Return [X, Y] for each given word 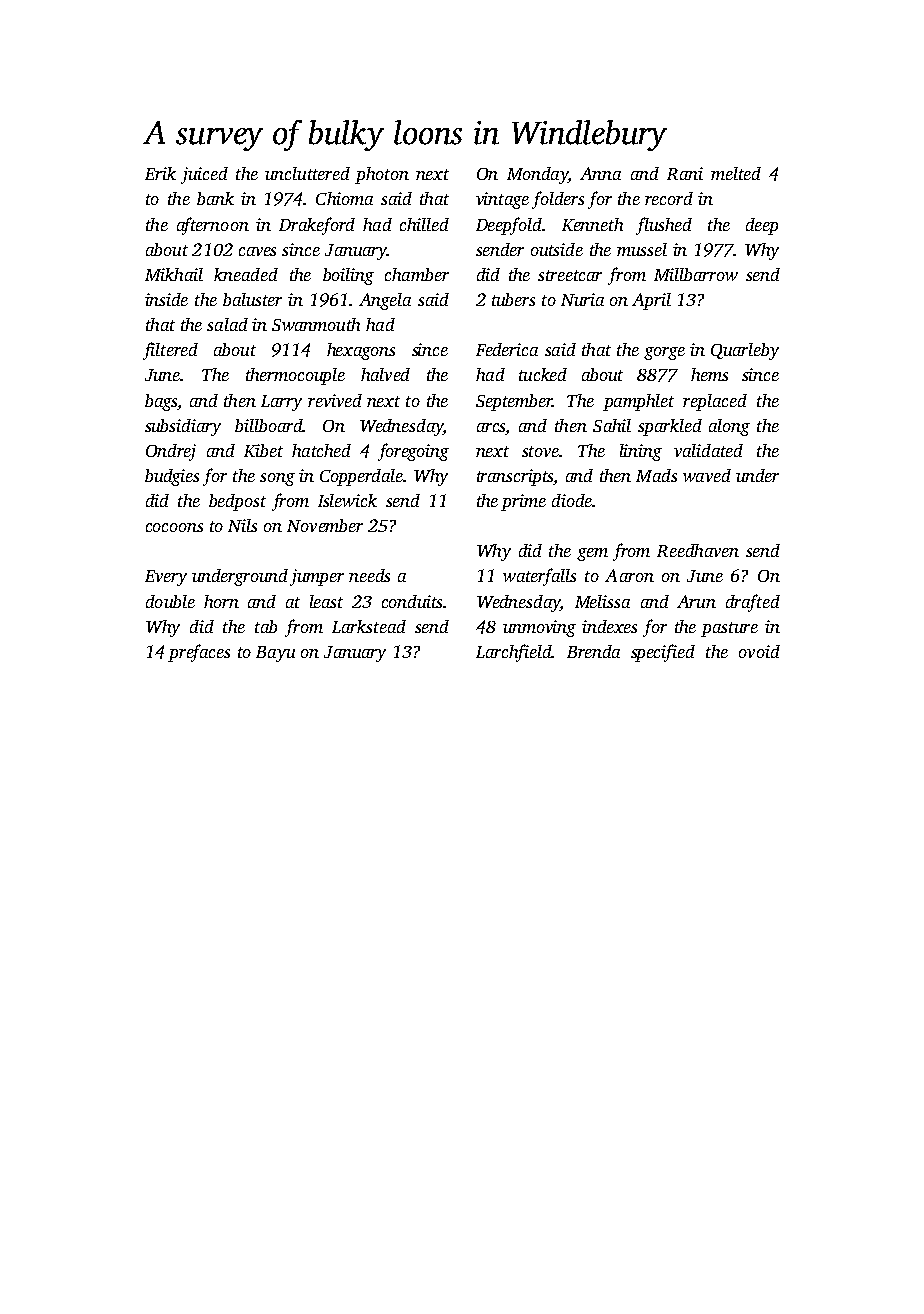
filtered [170, 351]
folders [558, 200]
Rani [685, 173]
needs [369, 575]
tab [266, 626]
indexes [609, 626]
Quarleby [745, 351]
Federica [507, 349]
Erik [160, 173]
